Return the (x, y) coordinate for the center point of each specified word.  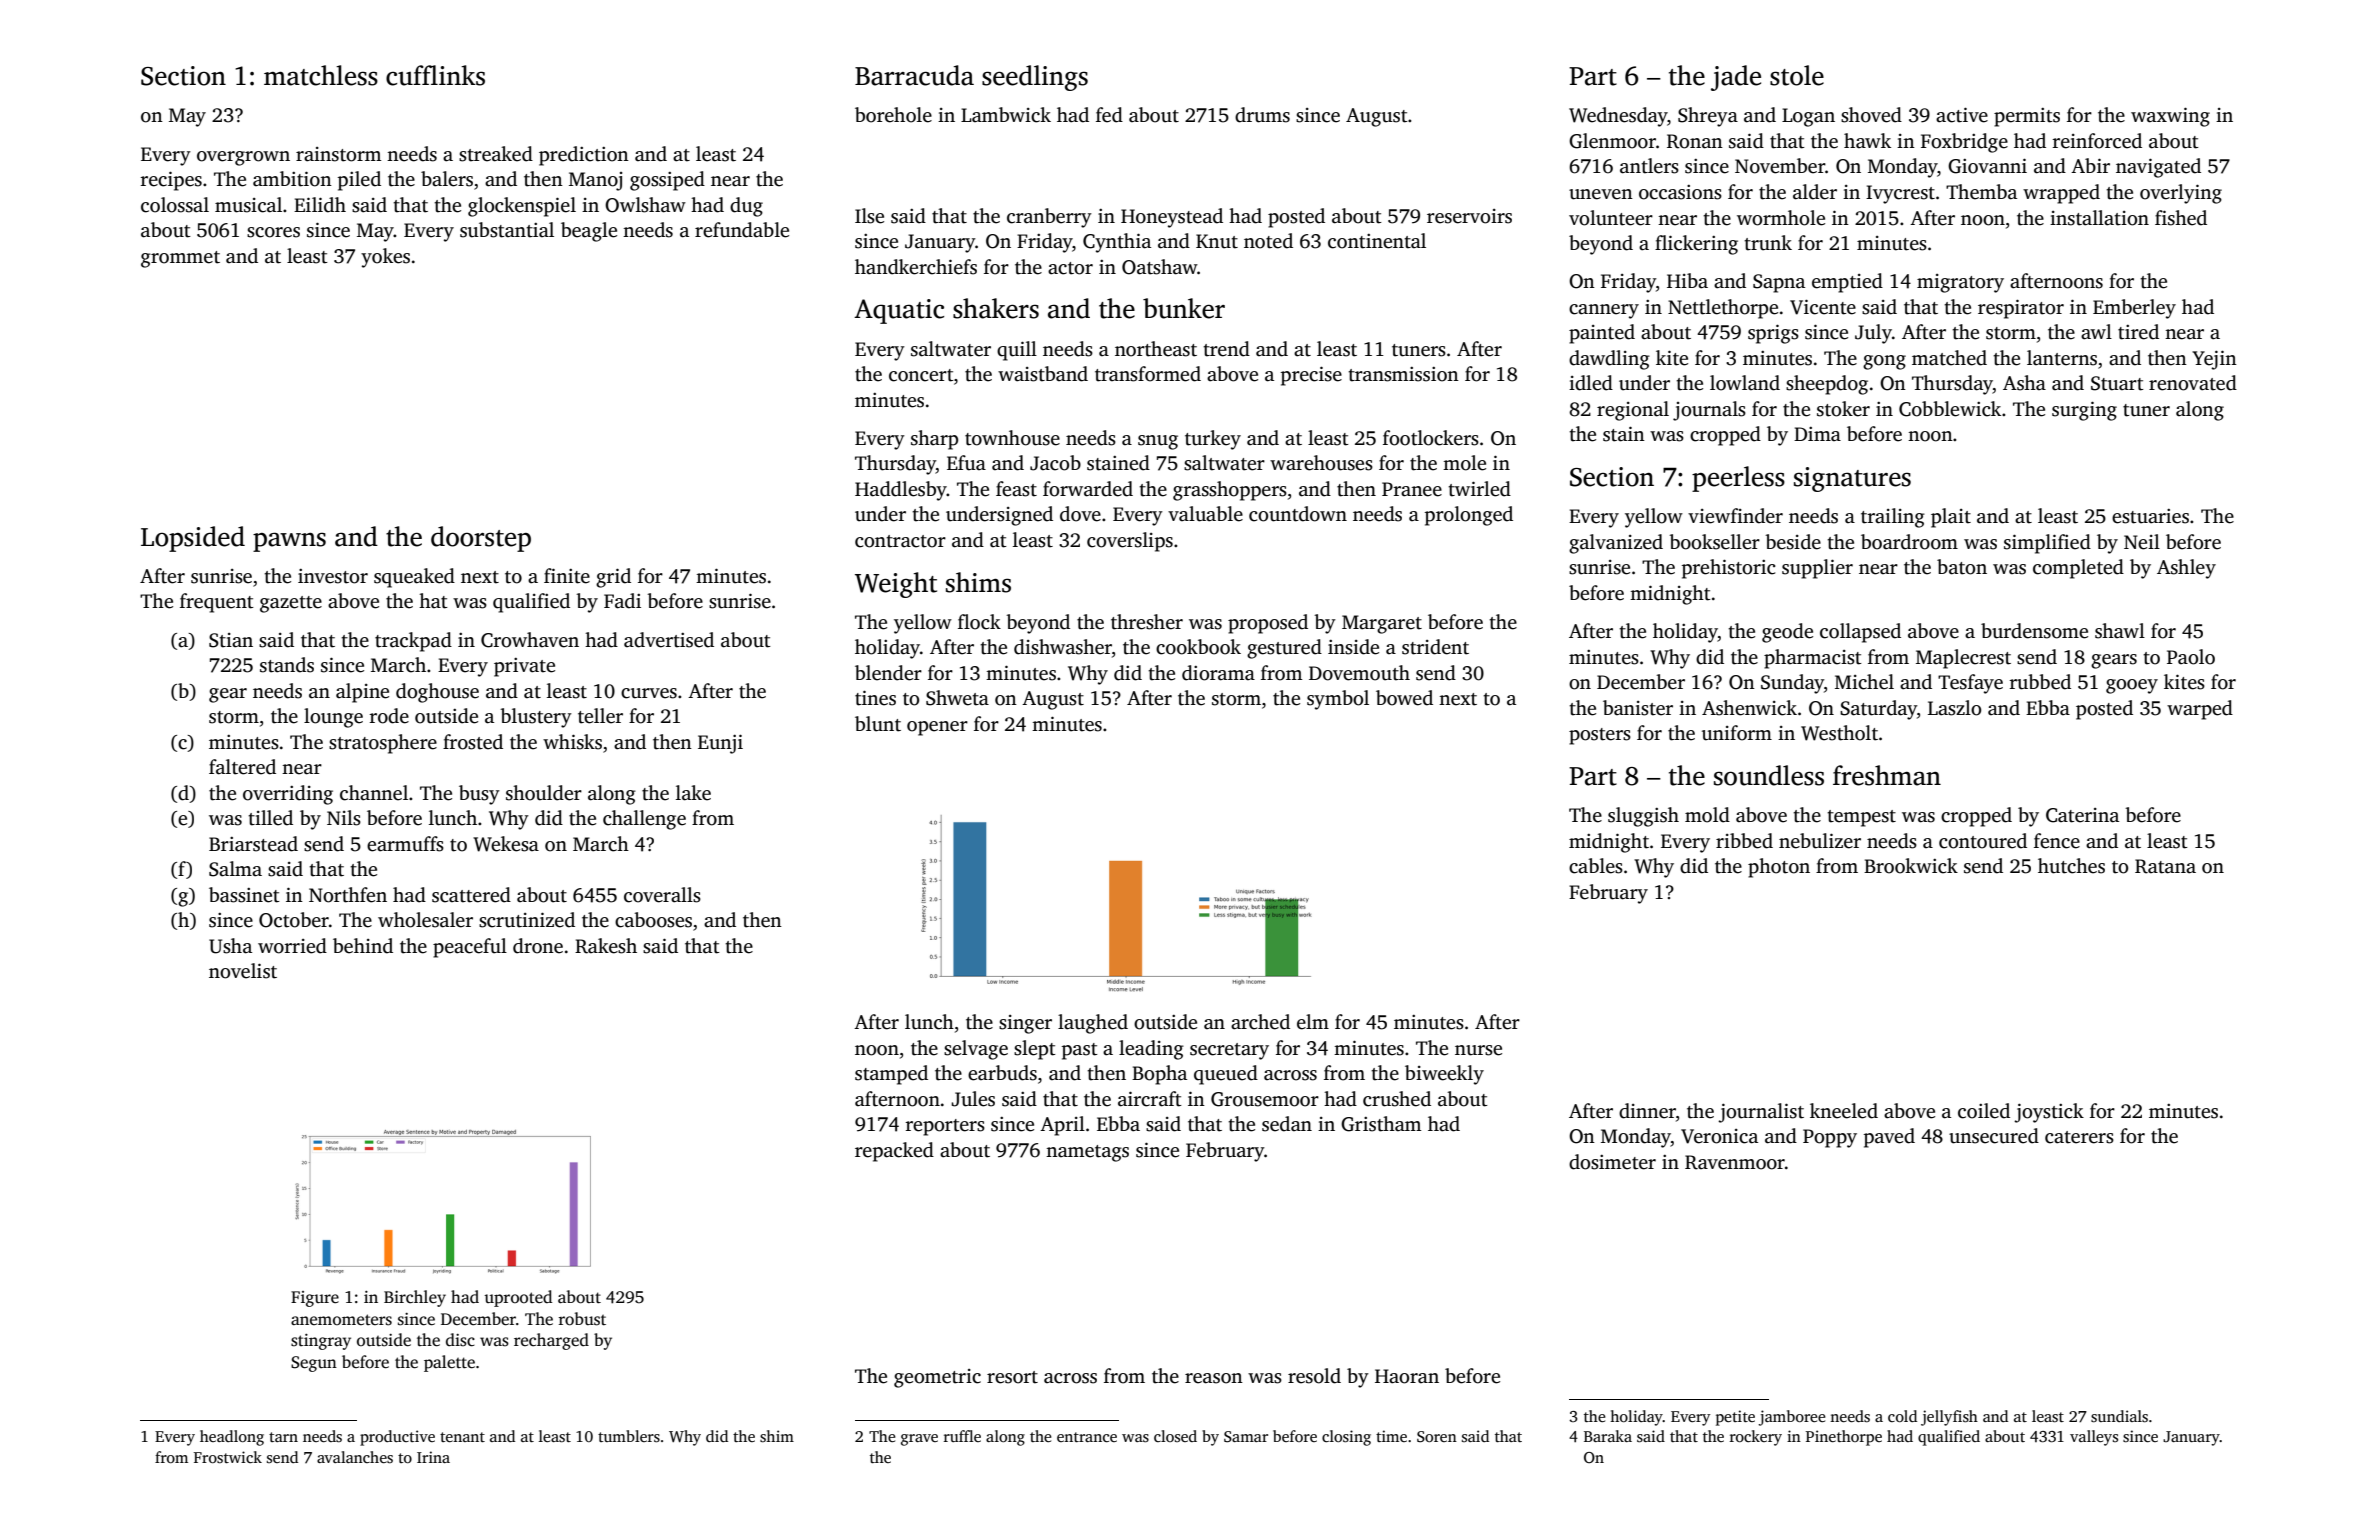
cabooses (653, 920)
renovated (2193, 383)
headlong (232, 1438)
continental (1377, 241)
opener (937, 728)
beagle (589, 232)
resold (1314, 1376)
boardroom (1909, 542)
